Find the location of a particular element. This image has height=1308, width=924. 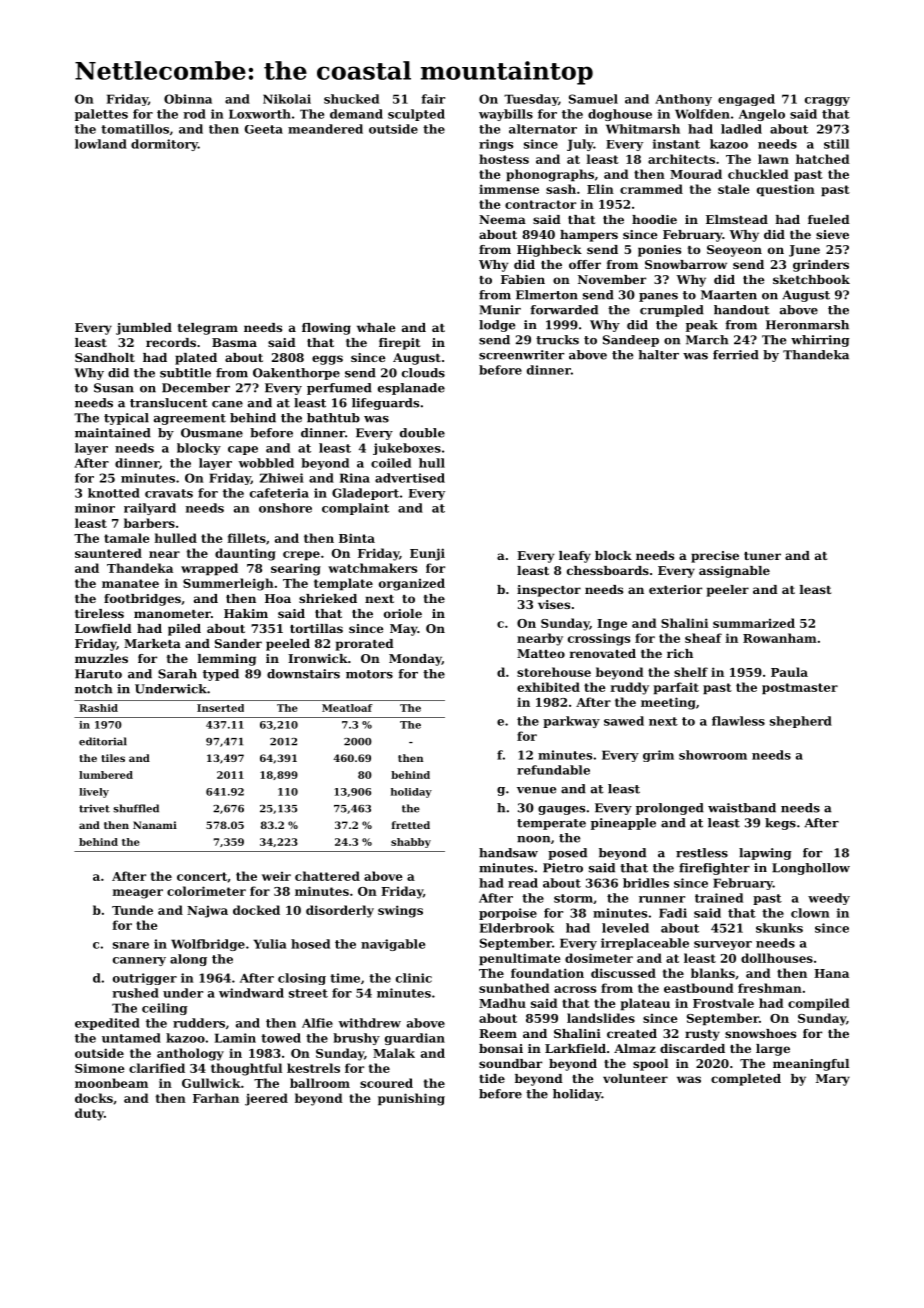

sheaf is located at coordinates (703, 638).
